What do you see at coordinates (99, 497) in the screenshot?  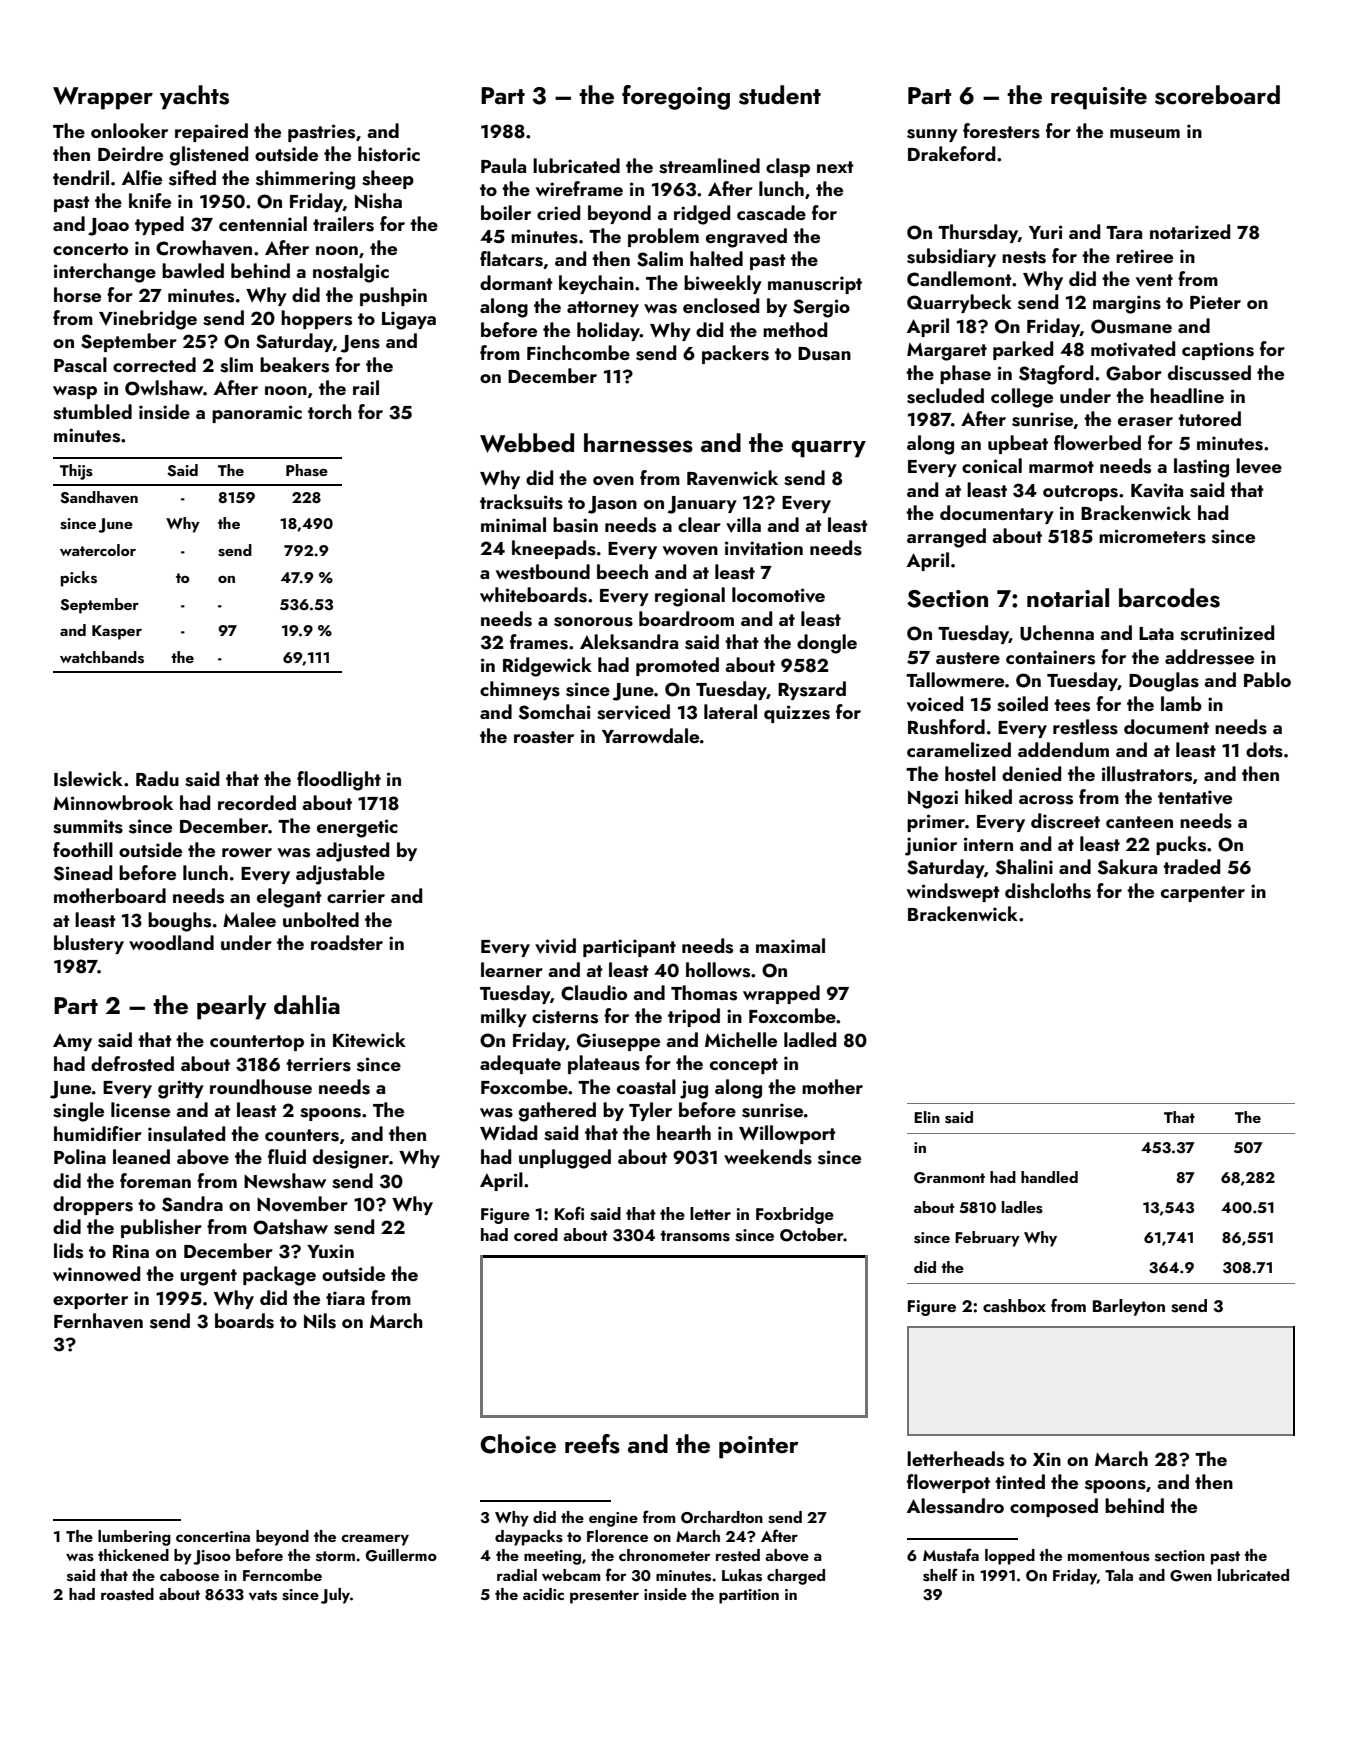 I see `Sandhaven` at bounding box center [99, 497].
